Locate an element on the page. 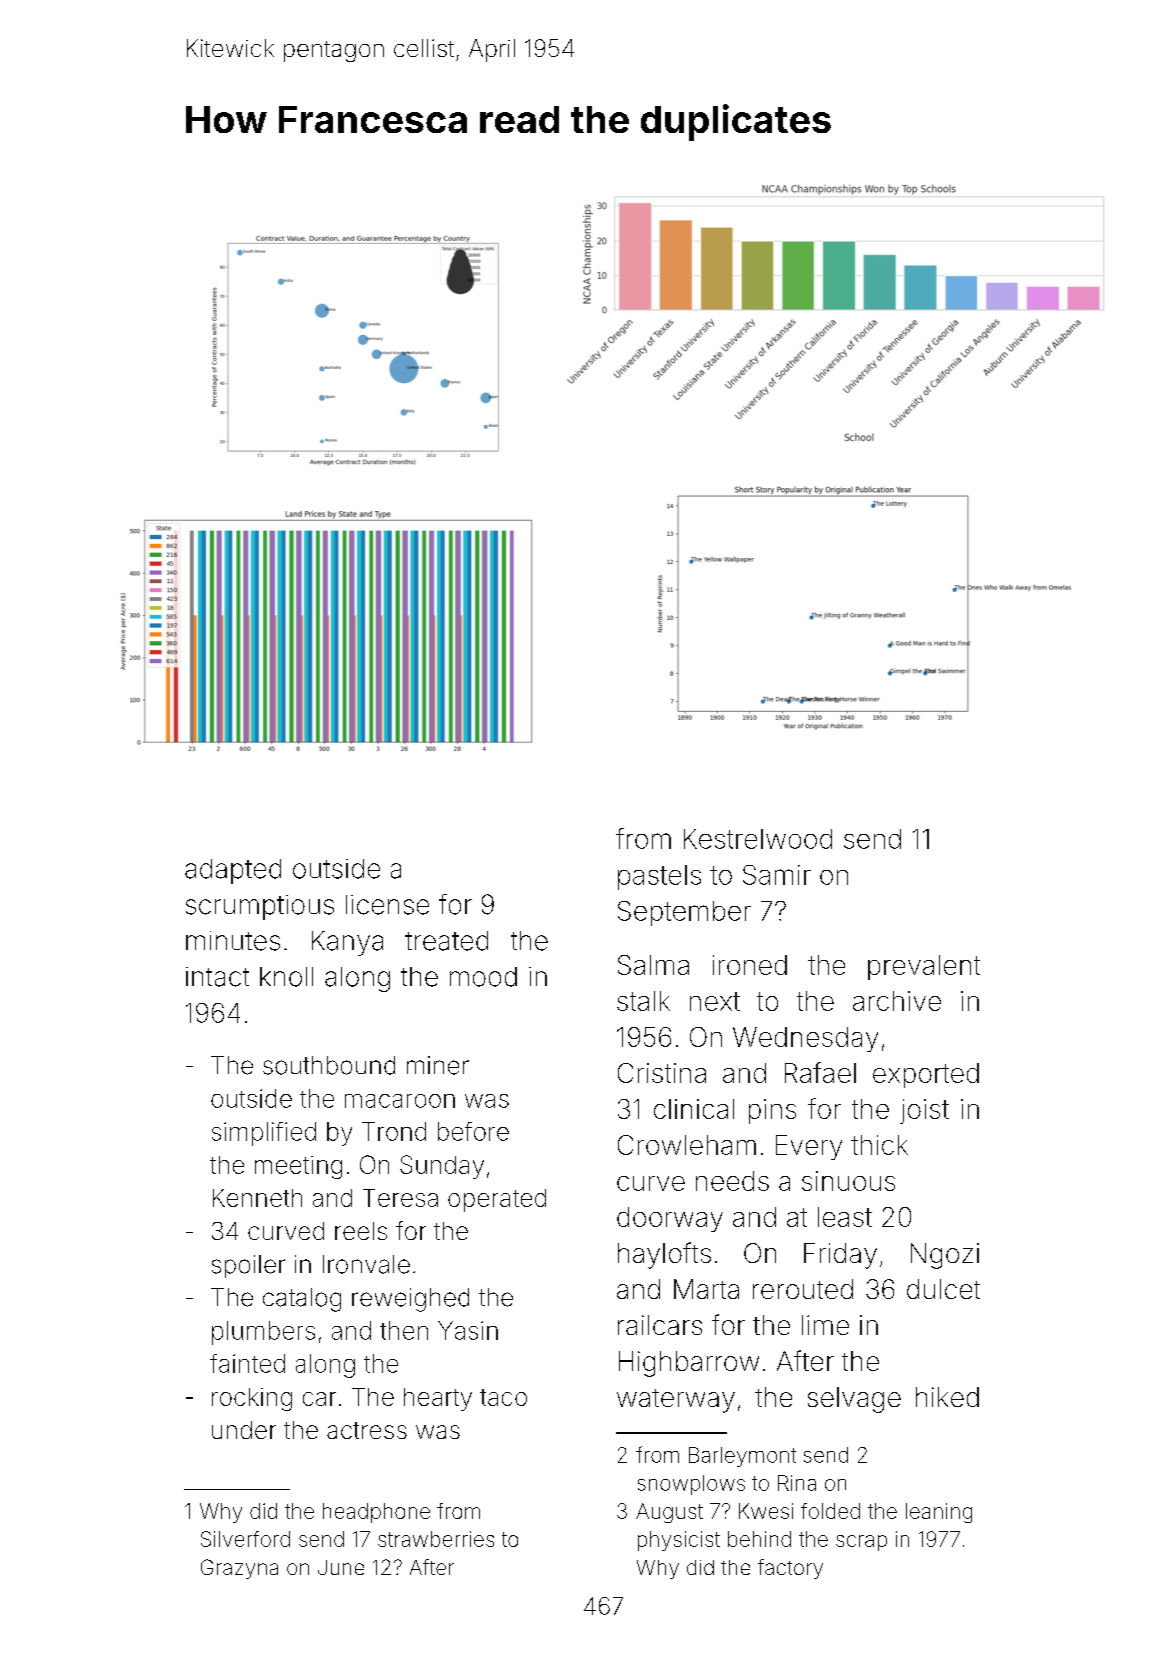  headphone is located at coordinates (376, 1513).
